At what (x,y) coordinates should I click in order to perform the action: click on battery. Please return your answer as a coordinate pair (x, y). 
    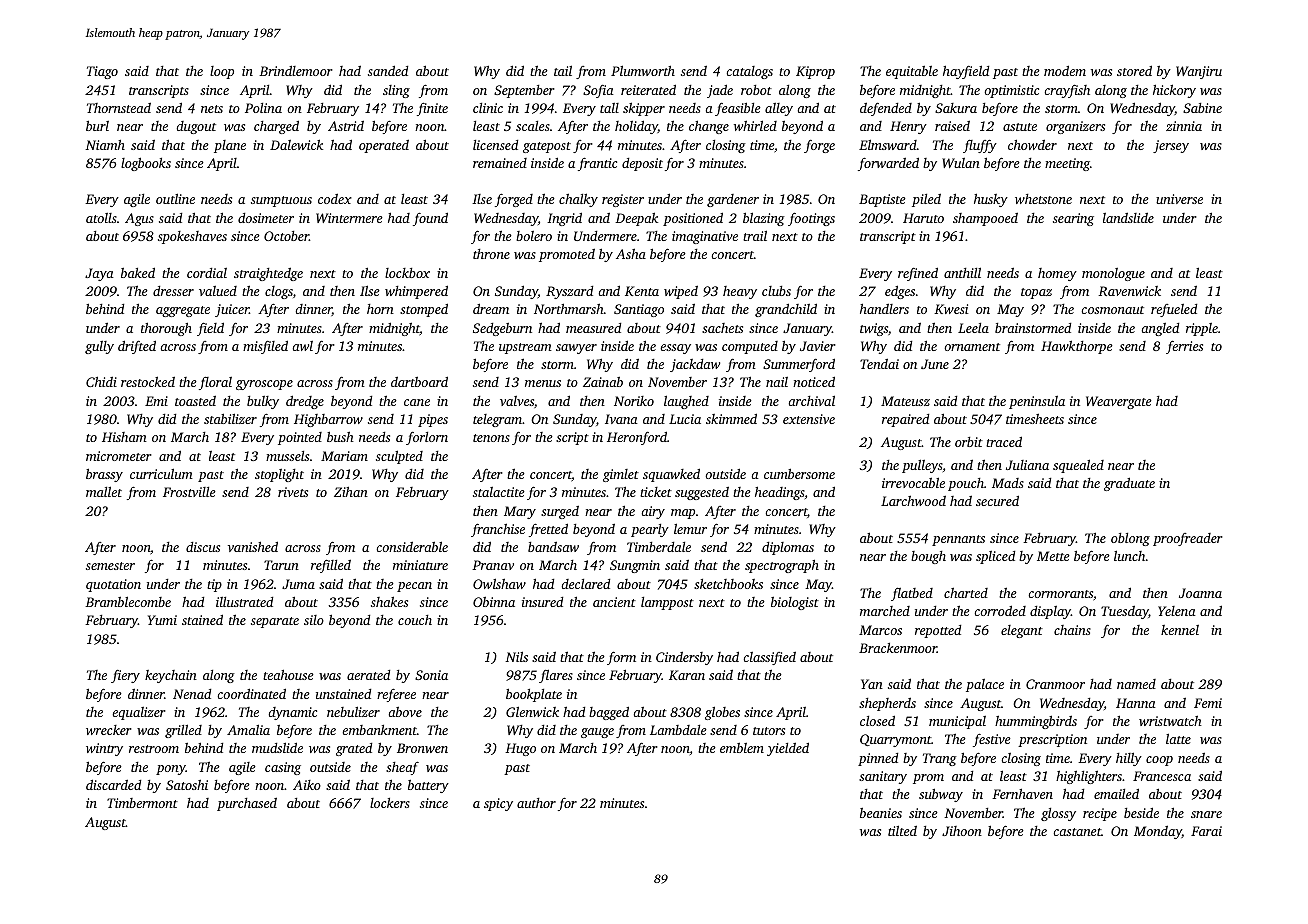
    Looking at the image, I should click on (428, 786).
